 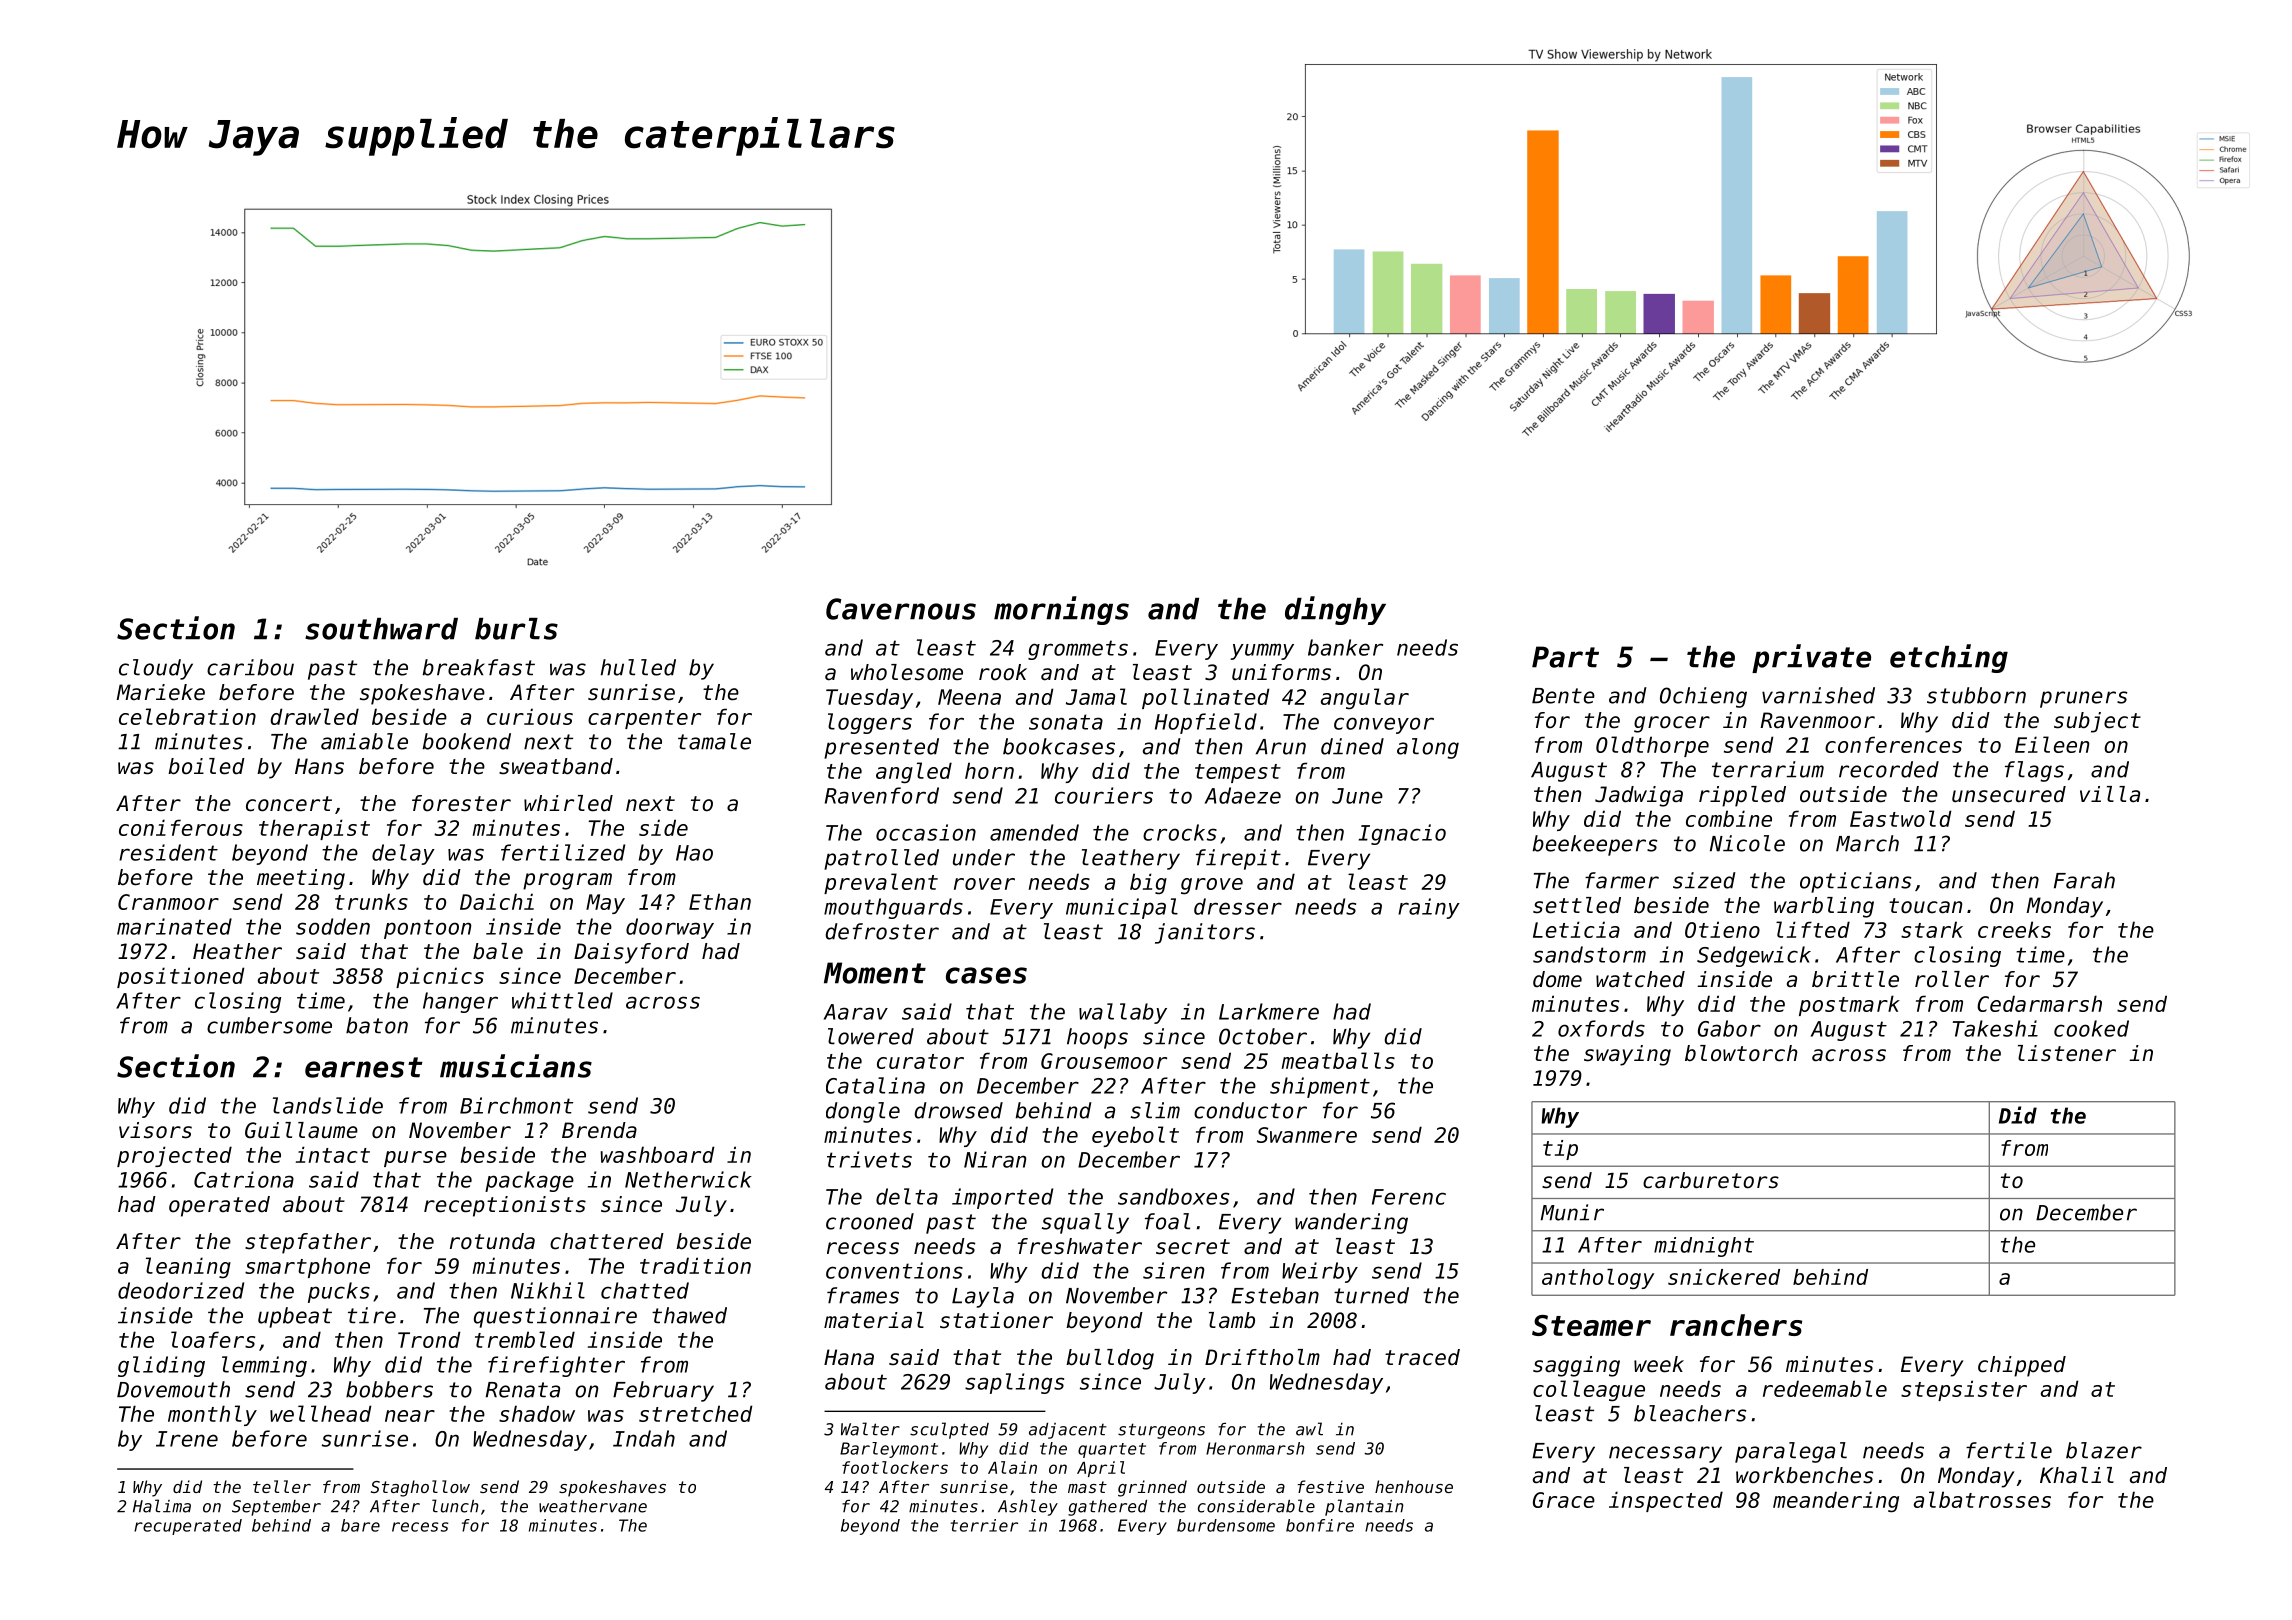 I want to click on anthology, so click(x=1598, y=1279).
